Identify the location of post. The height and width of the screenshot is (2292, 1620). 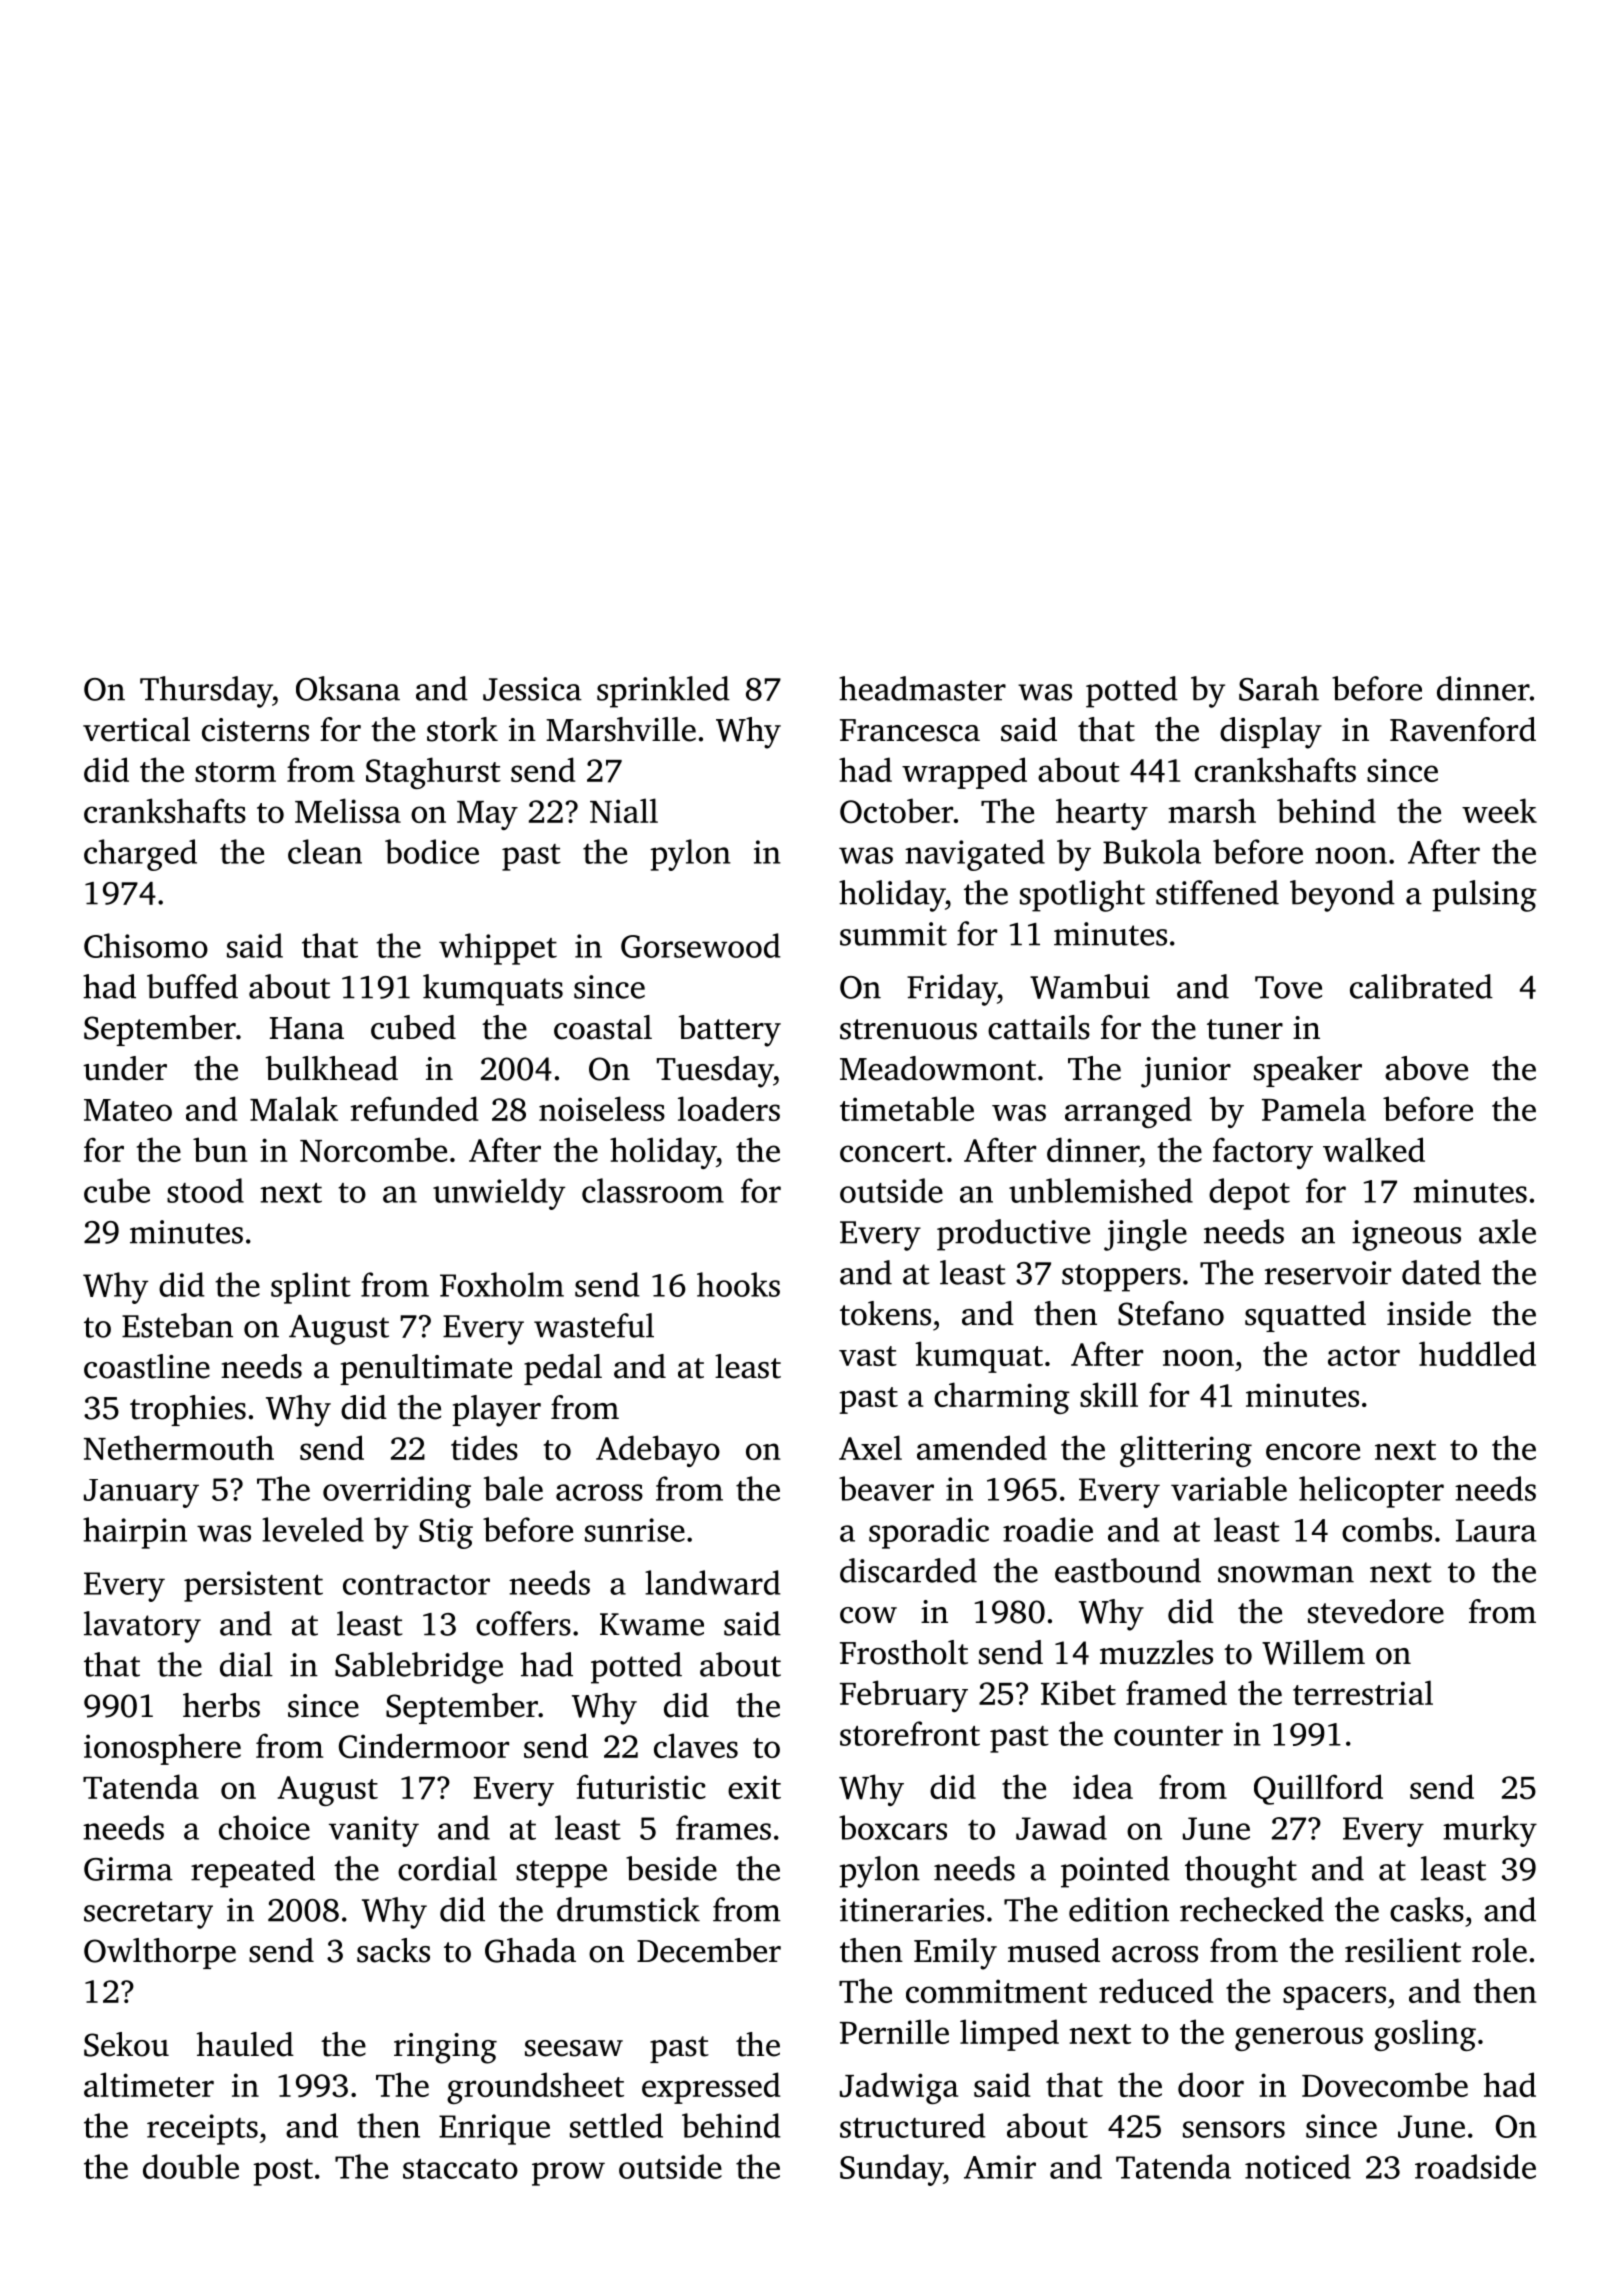
(283, 2172).
